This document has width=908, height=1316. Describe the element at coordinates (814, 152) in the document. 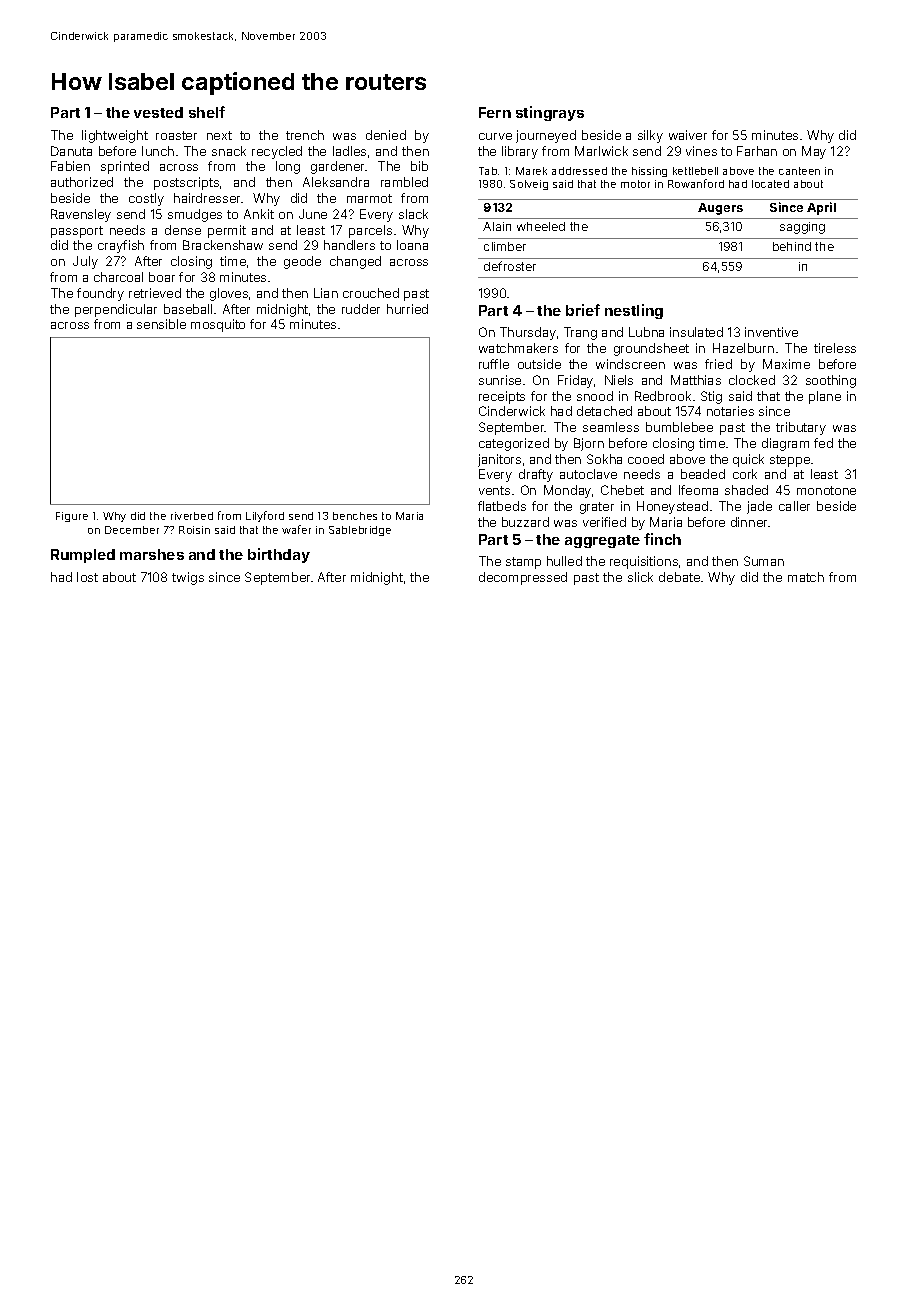

I see `May` at that location.
